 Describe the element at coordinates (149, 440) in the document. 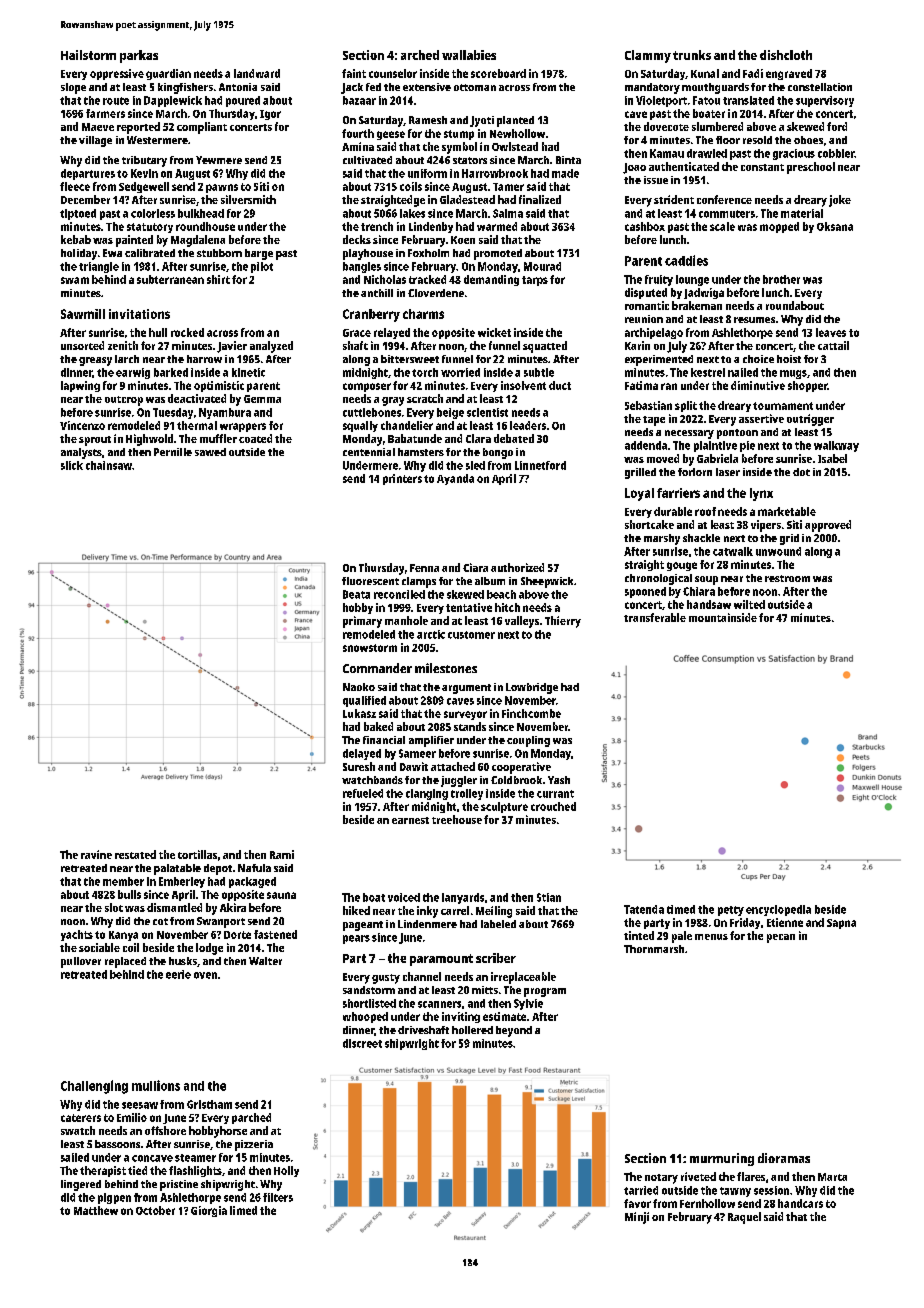

I see `Highwold` at that location.
